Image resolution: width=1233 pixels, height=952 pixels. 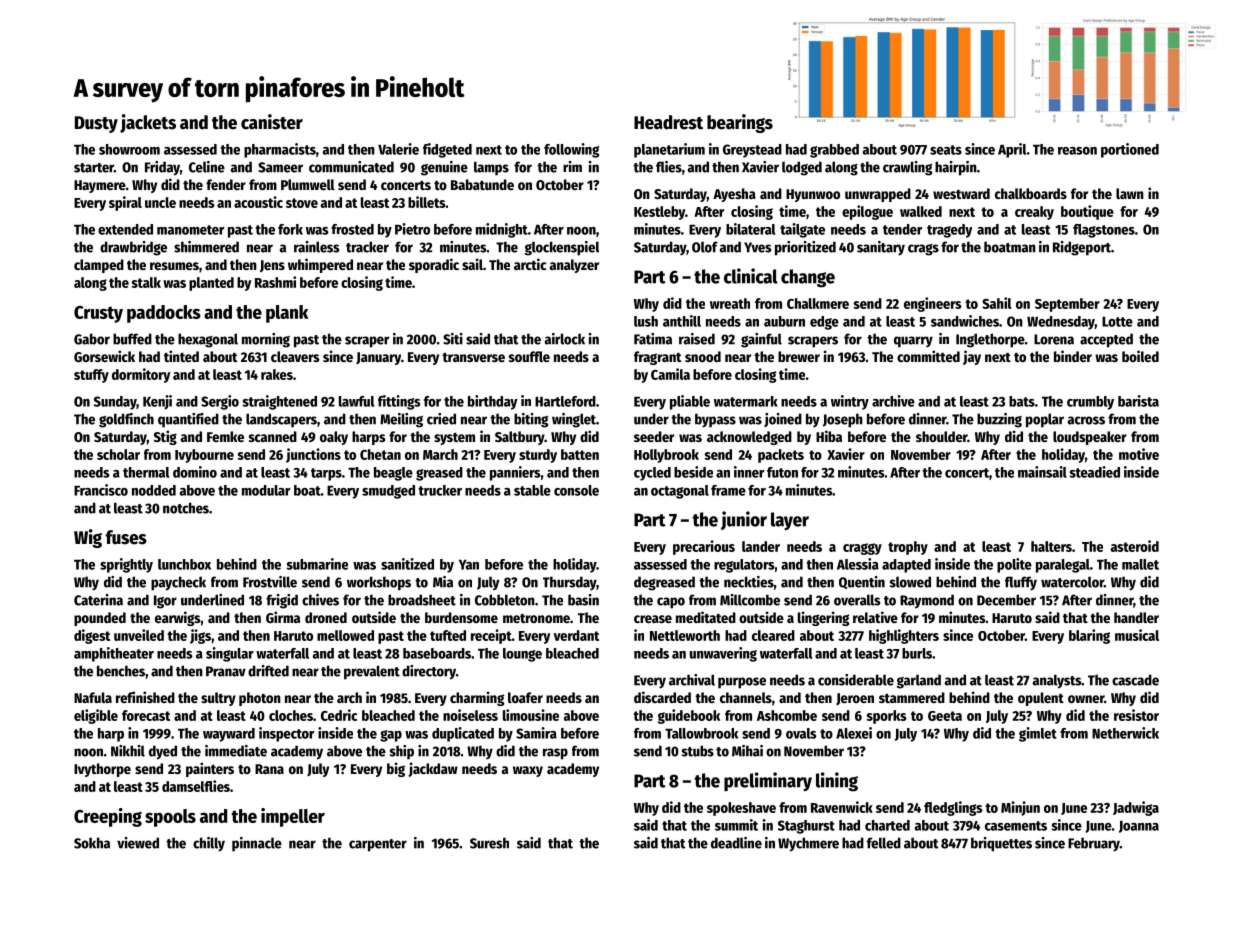 I want to click on Minjun, so click(x=1020, y=808).
